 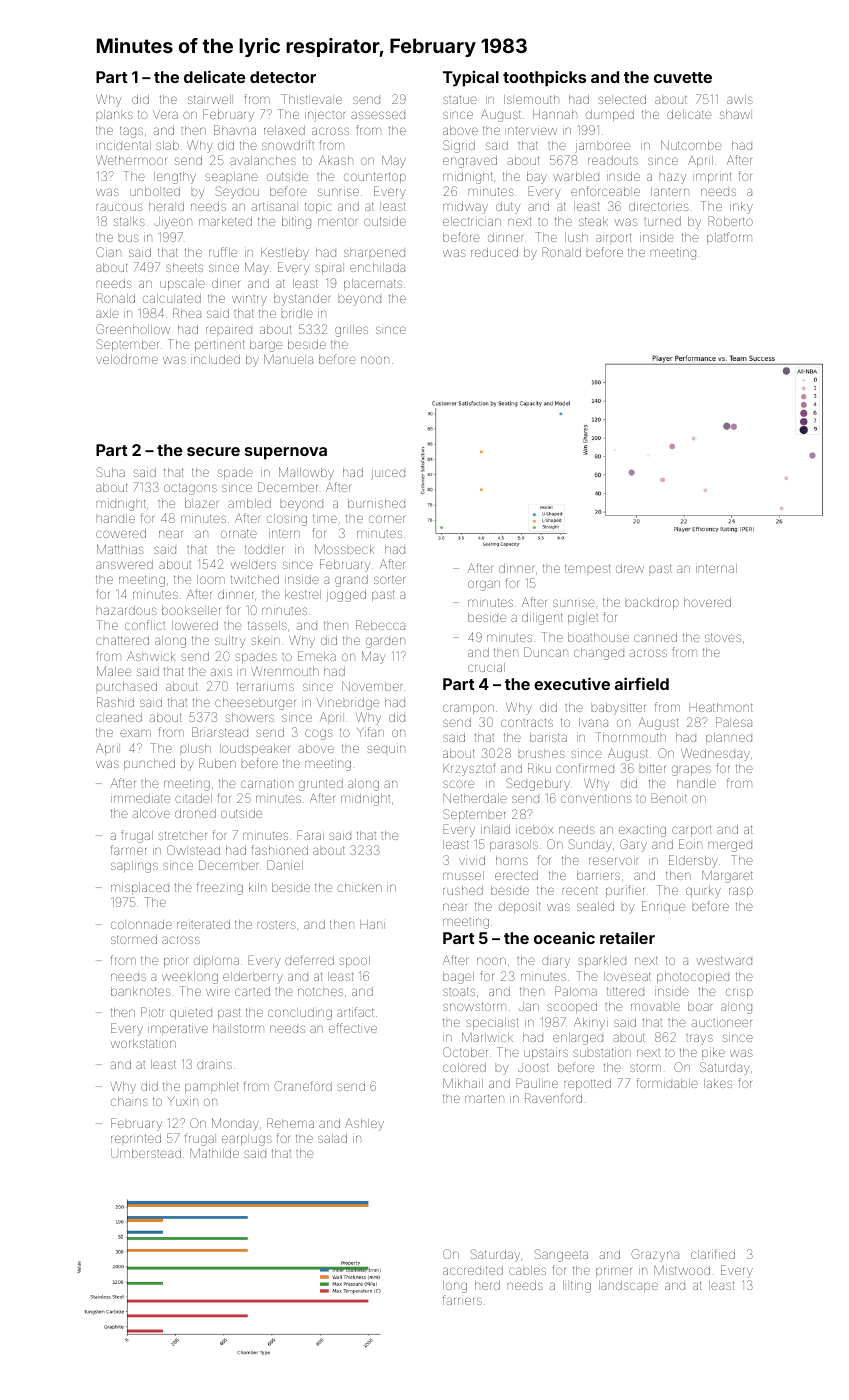 I want to click on bookseller, so click(x=191, y=610).
